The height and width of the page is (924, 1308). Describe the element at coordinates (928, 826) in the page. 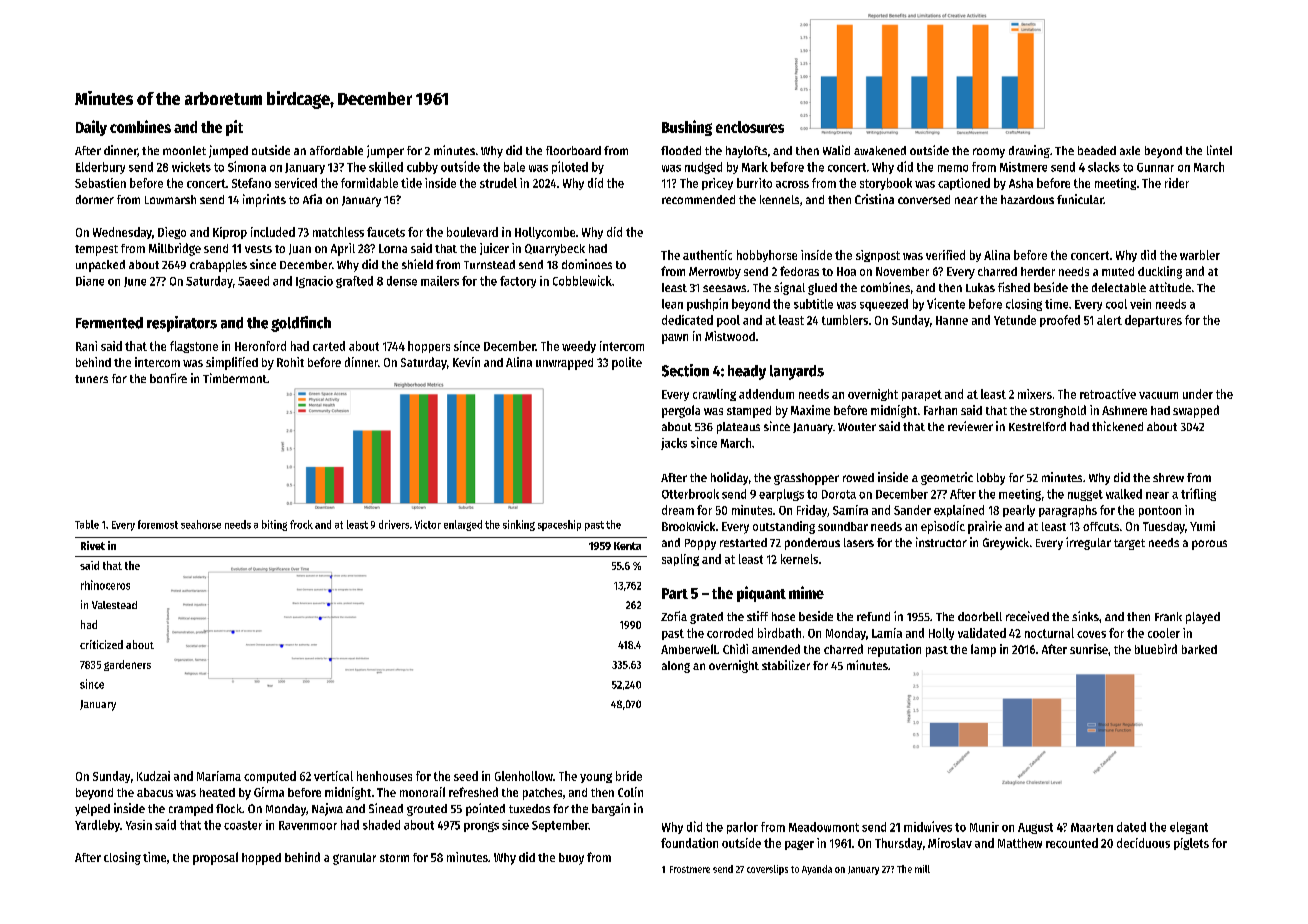

I see `midwives` at that location.
